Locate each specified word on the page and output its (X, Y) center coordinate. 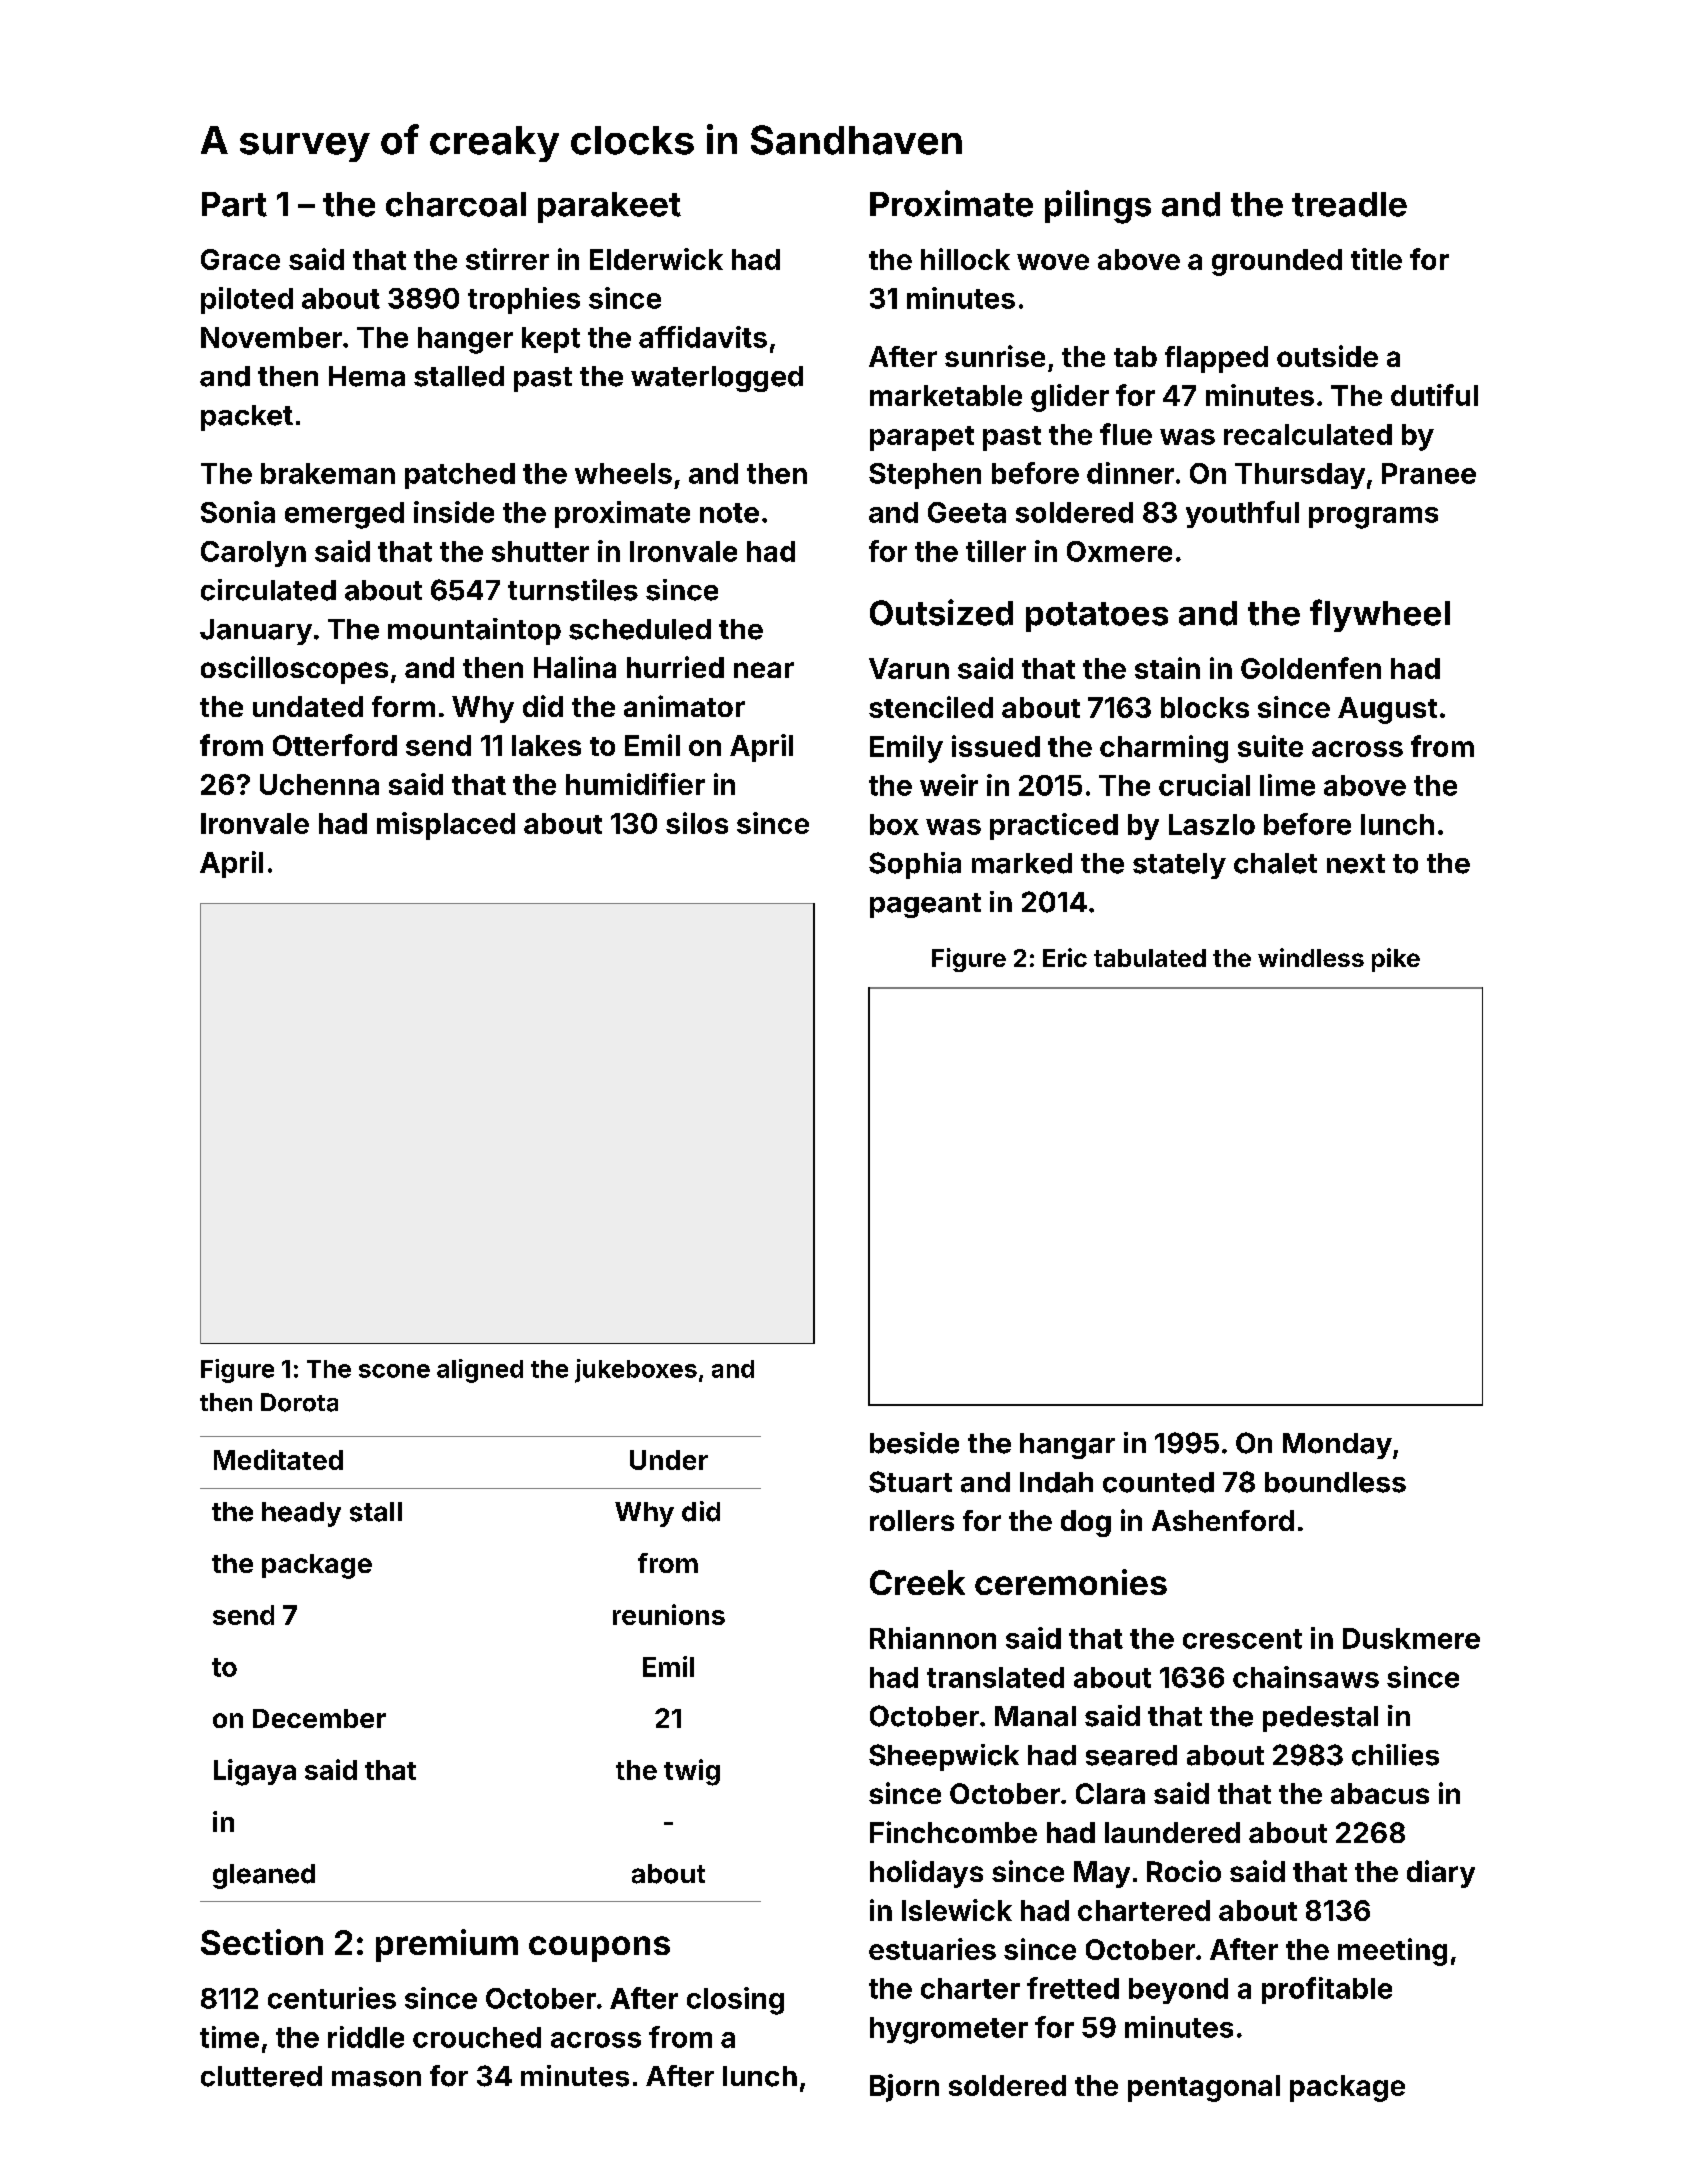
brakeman (328, 473)
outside (1327, 356)
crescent (1242, 1639)
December (319, 1718)
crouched (477, 2037)
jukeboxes (636, 1371)
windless (1311, 957)
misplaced (446, 826)
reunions (669, 1614)
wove (1053, 262)
